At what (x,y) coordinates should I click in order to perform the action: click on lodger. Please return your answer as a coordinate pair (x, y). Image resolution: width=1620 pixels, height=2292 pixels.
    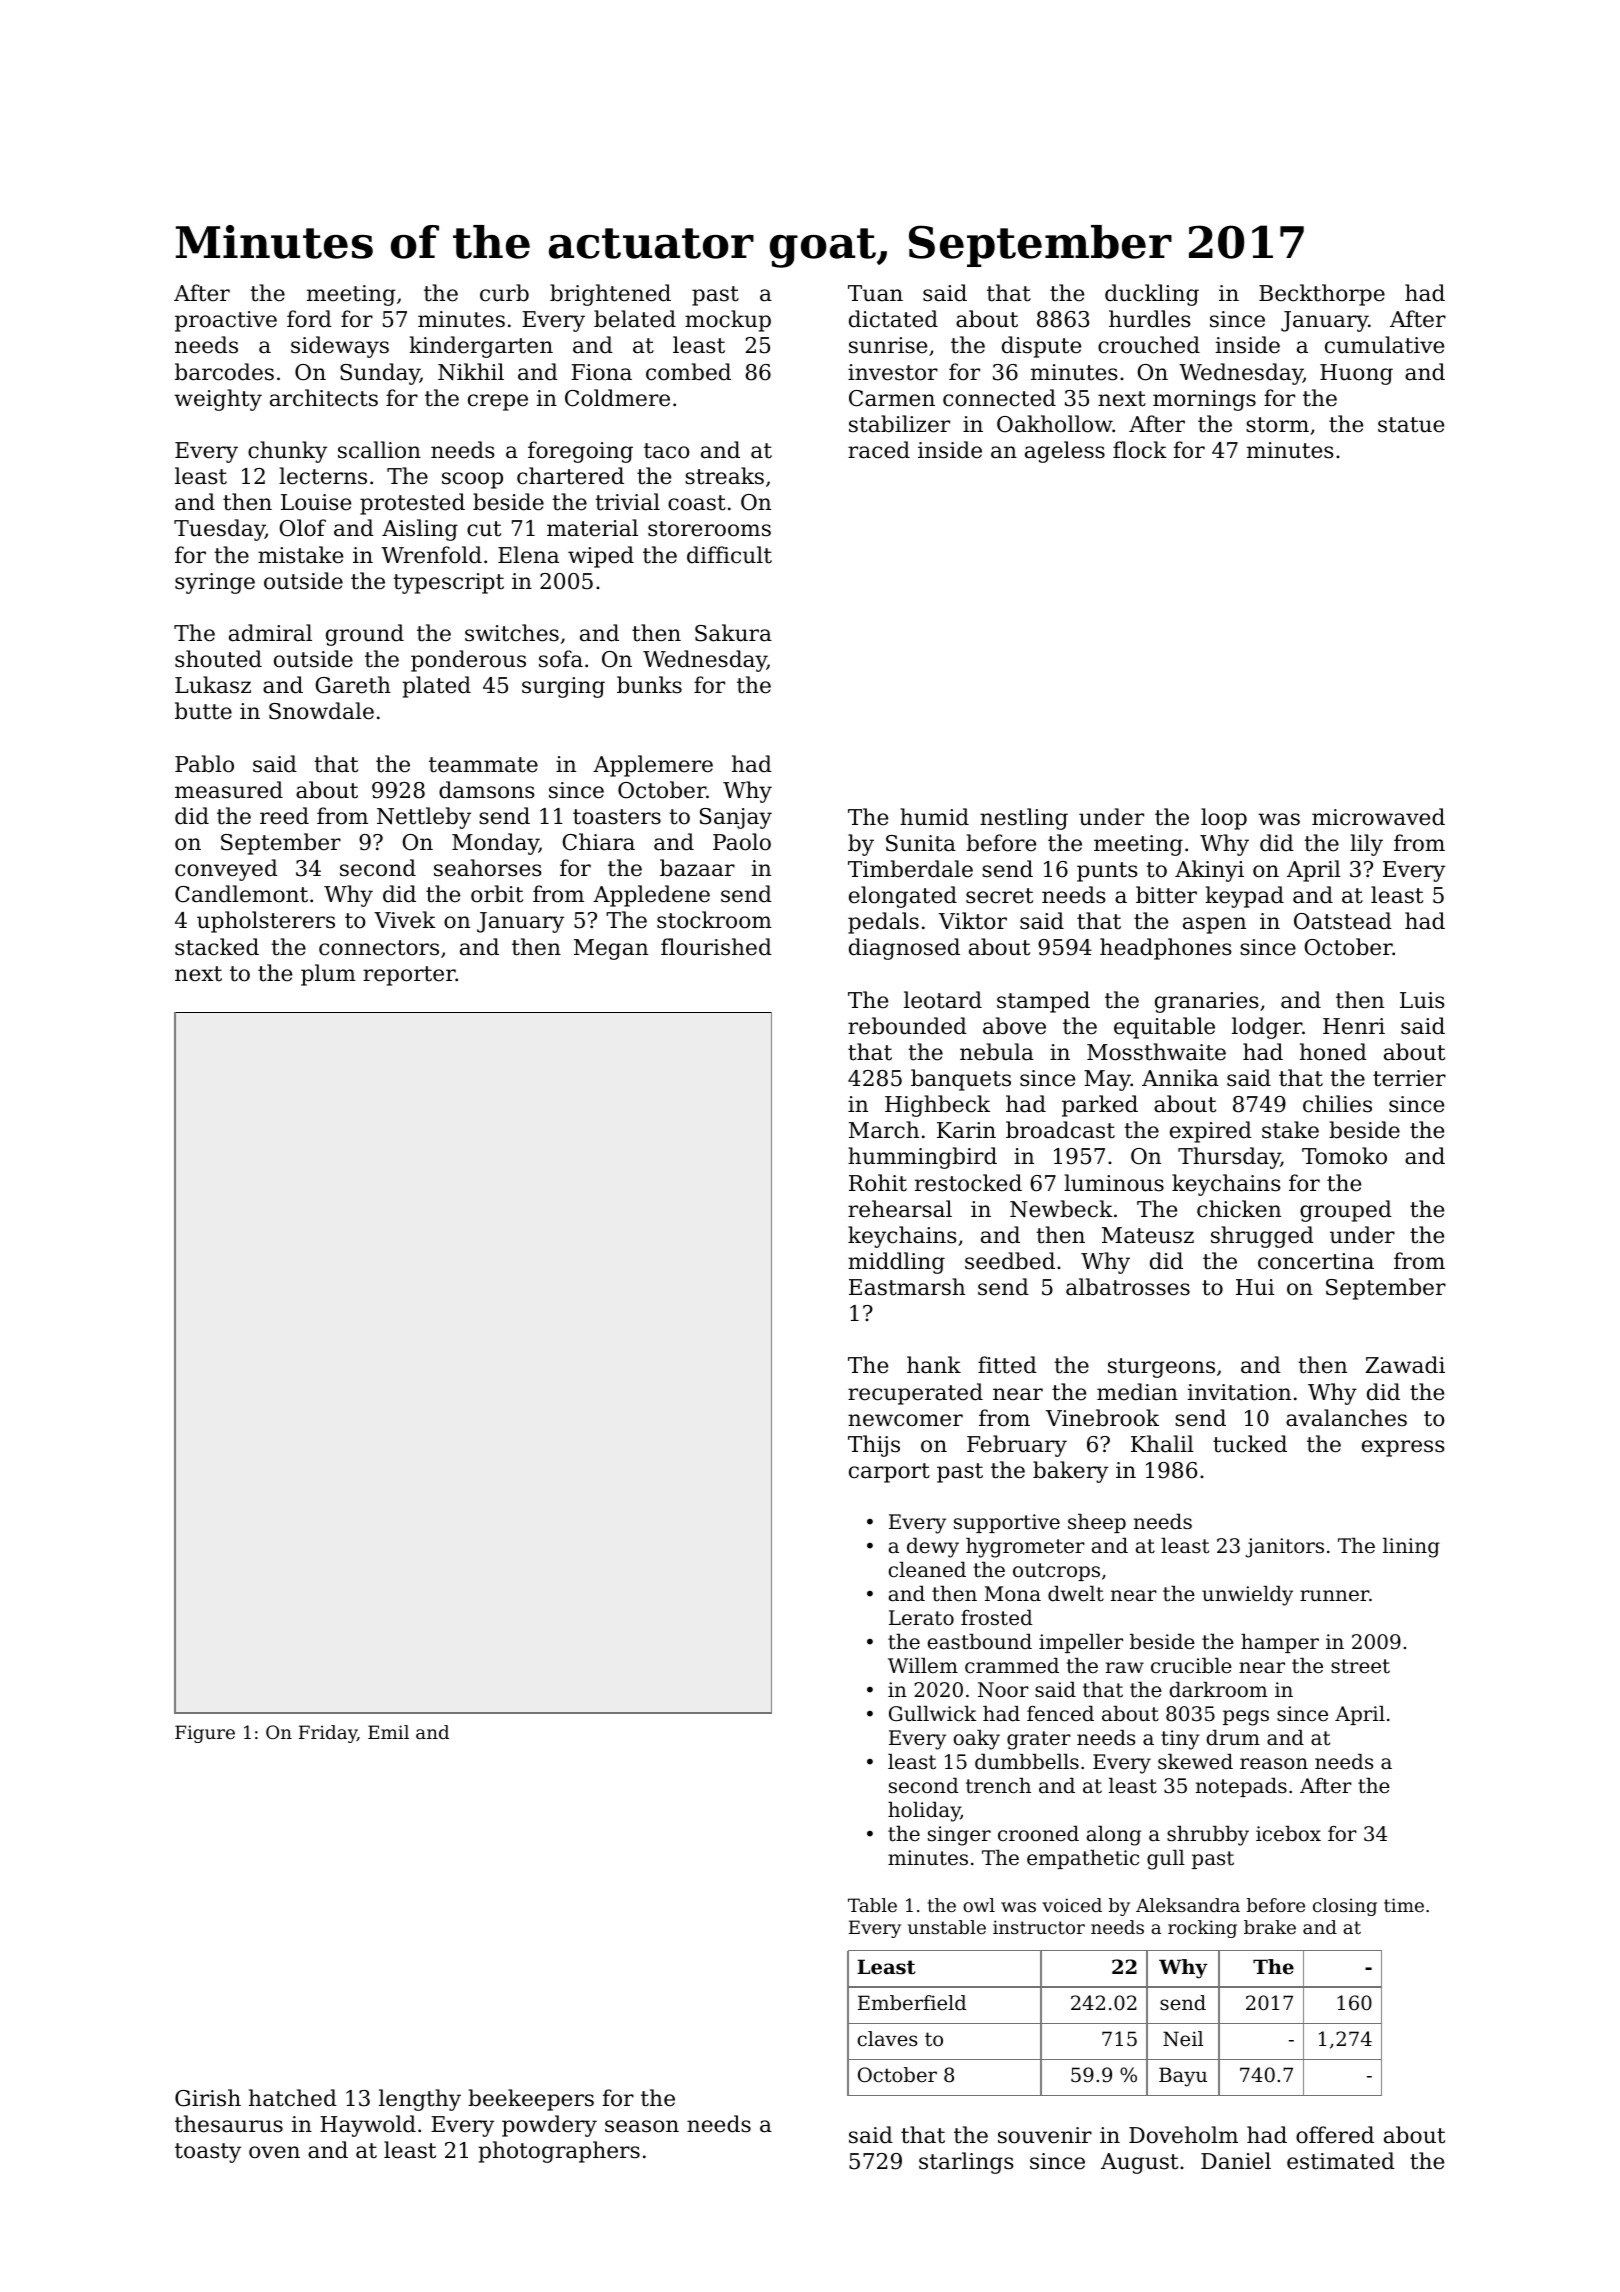
    Looking at the image, I should click on (1267, 1028).
